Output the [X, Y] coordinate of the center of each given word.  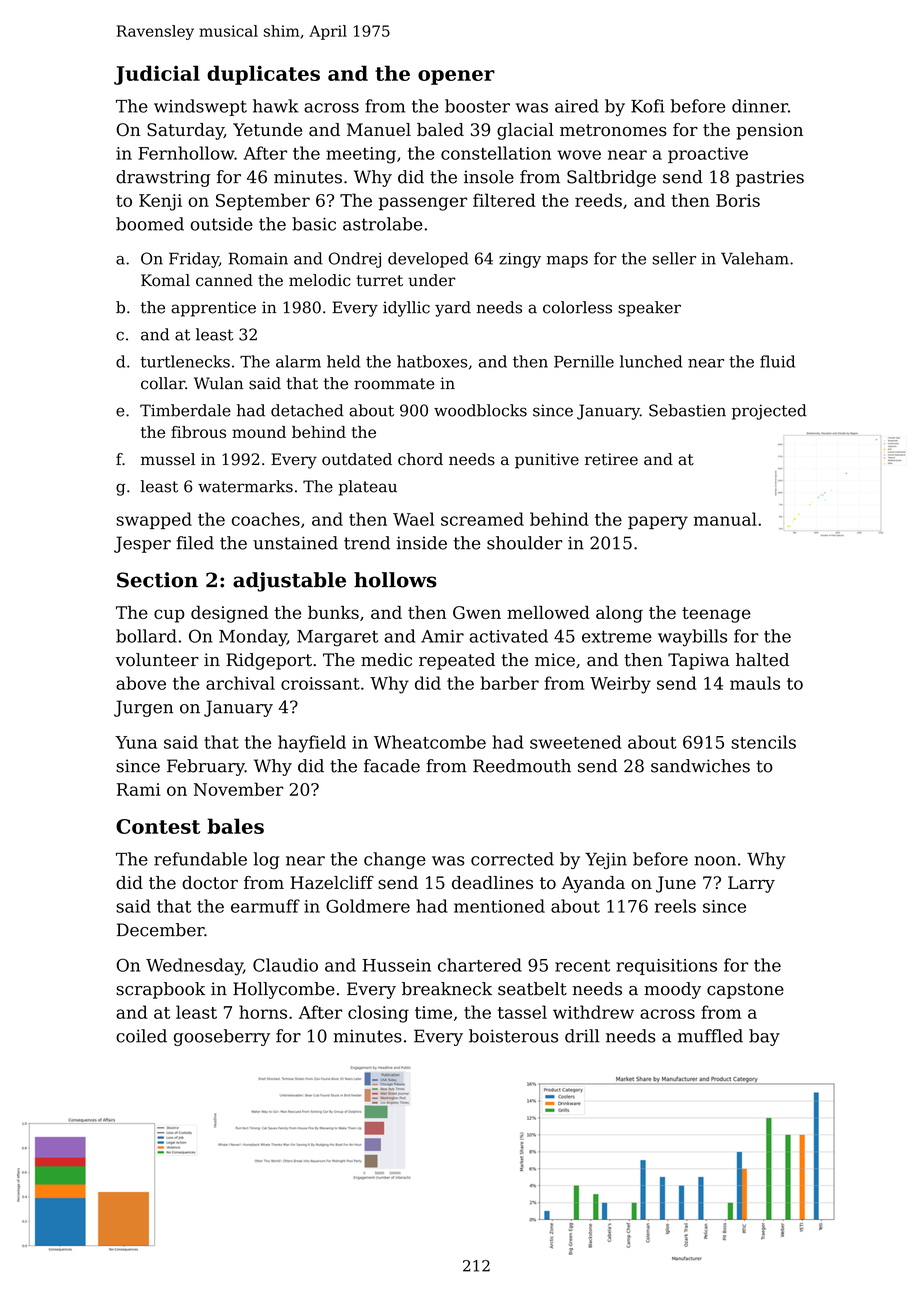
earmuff [265, 906]
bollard [146, 636]
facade [392, 766]
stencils [763, 742]
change [395, 860]
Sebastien [687, 410]
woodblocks [480, 410]
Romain [258, 258]
